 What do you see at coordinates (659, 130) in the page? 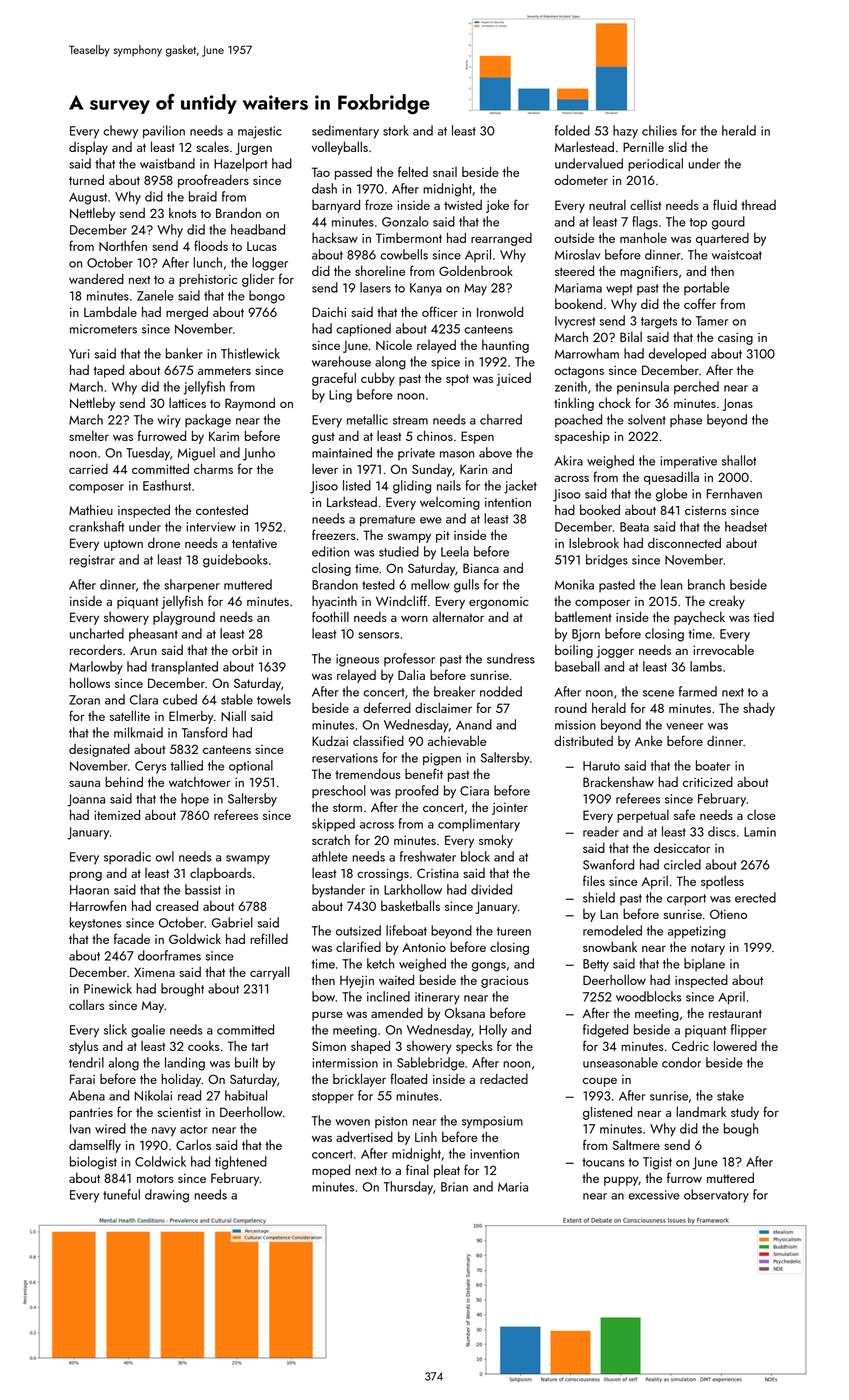
I see `chilies` at bounding box center [659, 130].
